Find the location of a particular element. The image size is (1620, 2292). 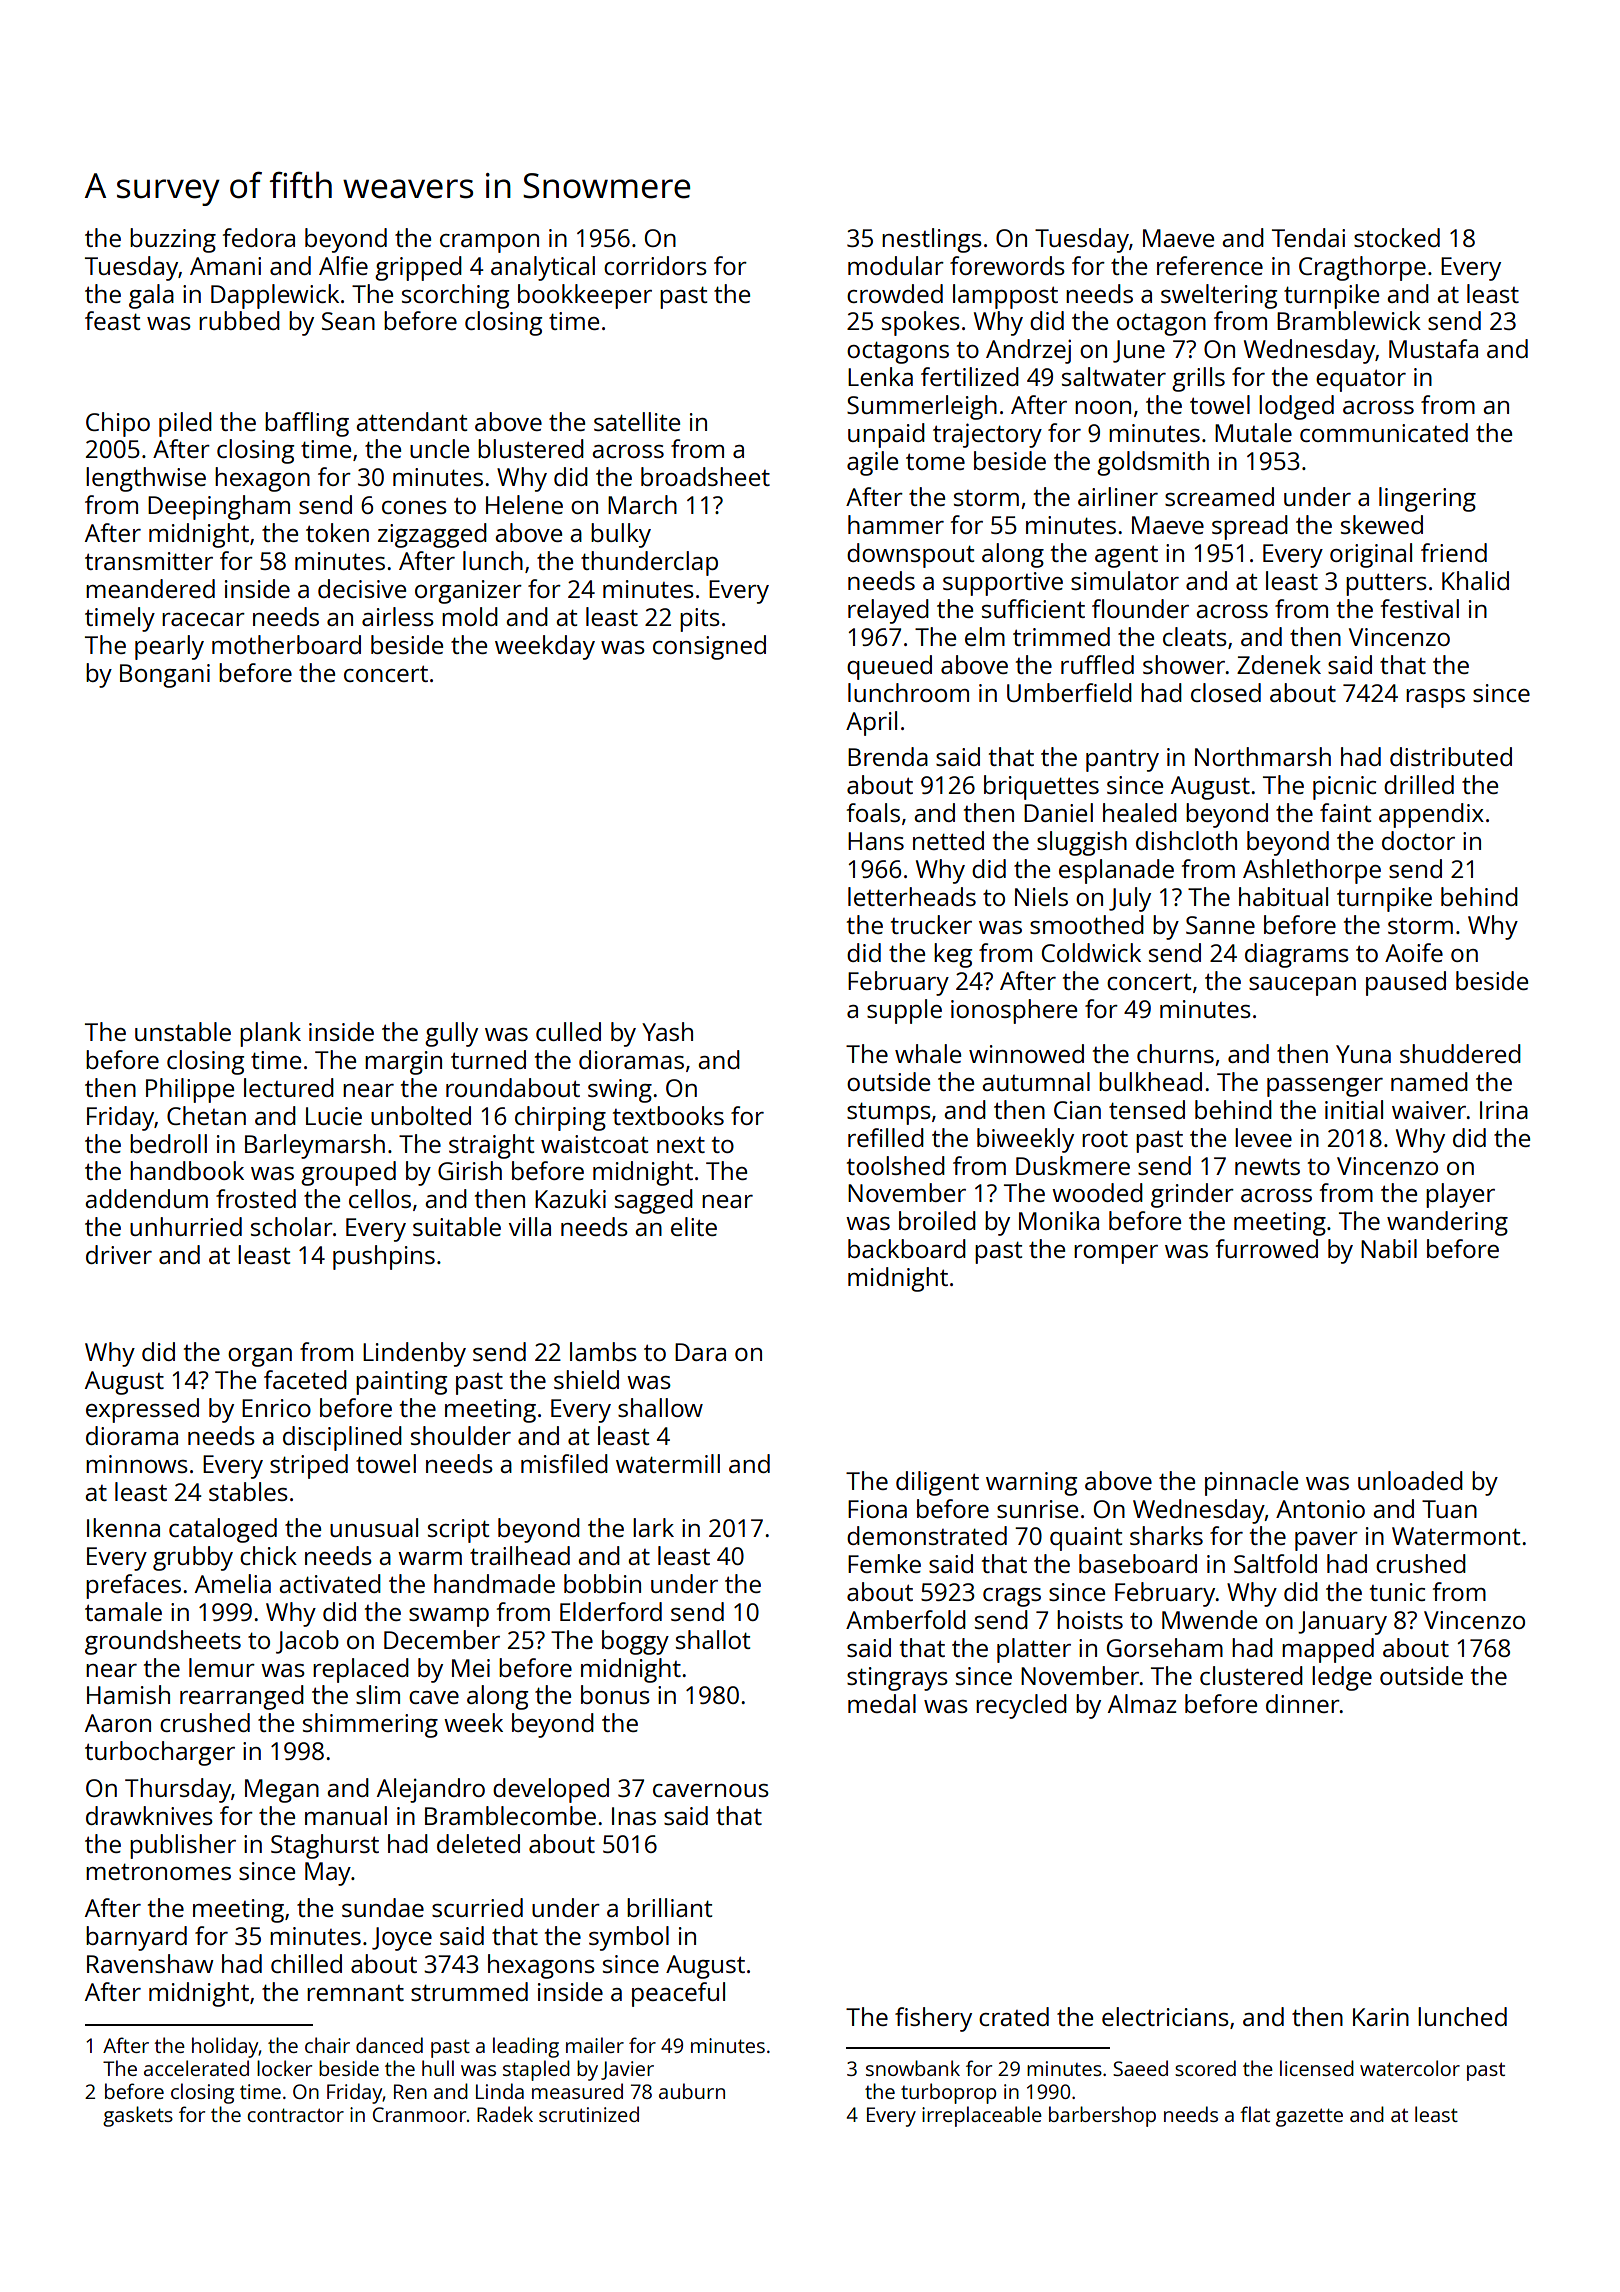

motherboard is located at coordinates (286, 644).
